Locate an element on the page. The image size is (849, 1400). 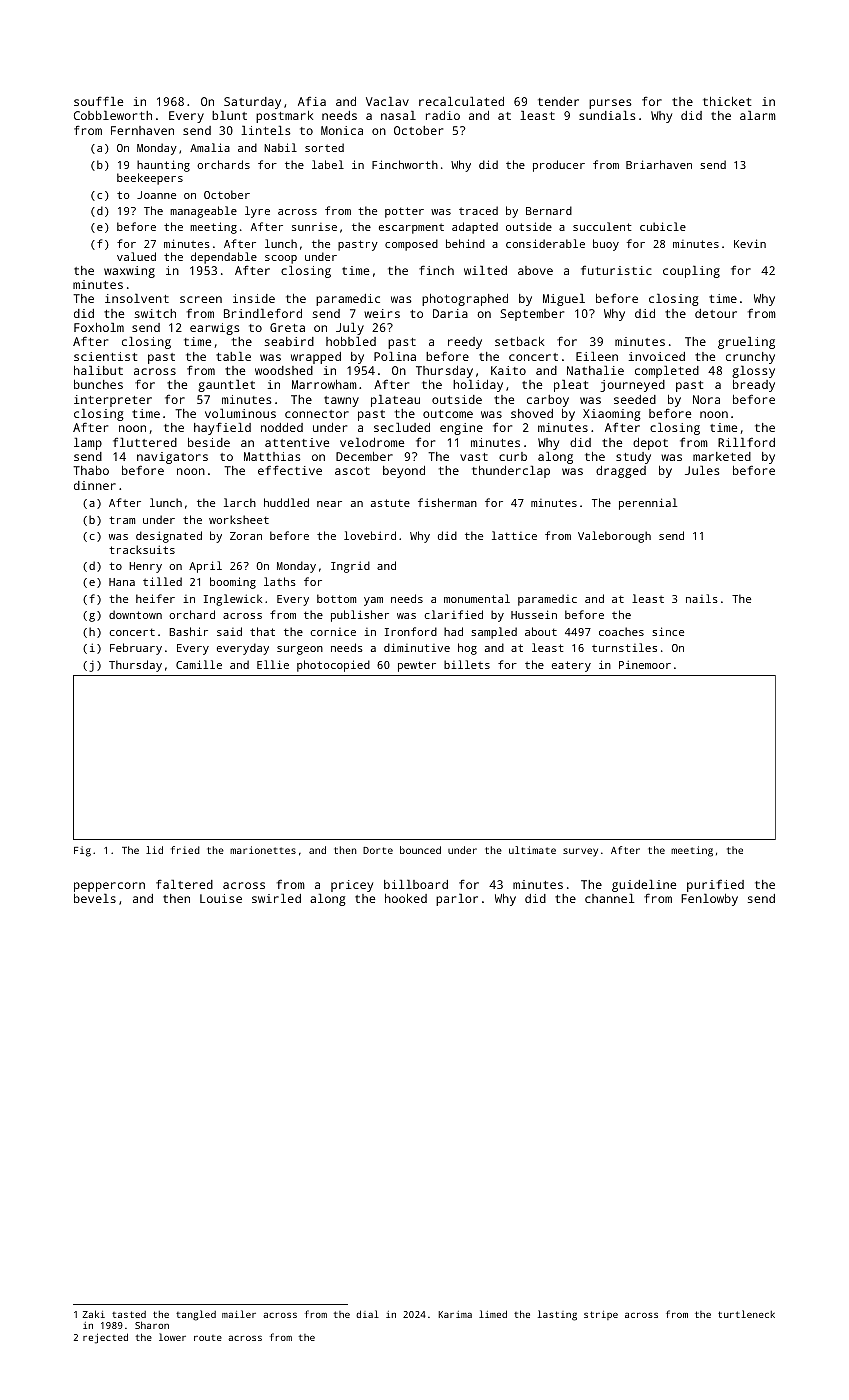
lyre is located at coordinates (257, 212).
